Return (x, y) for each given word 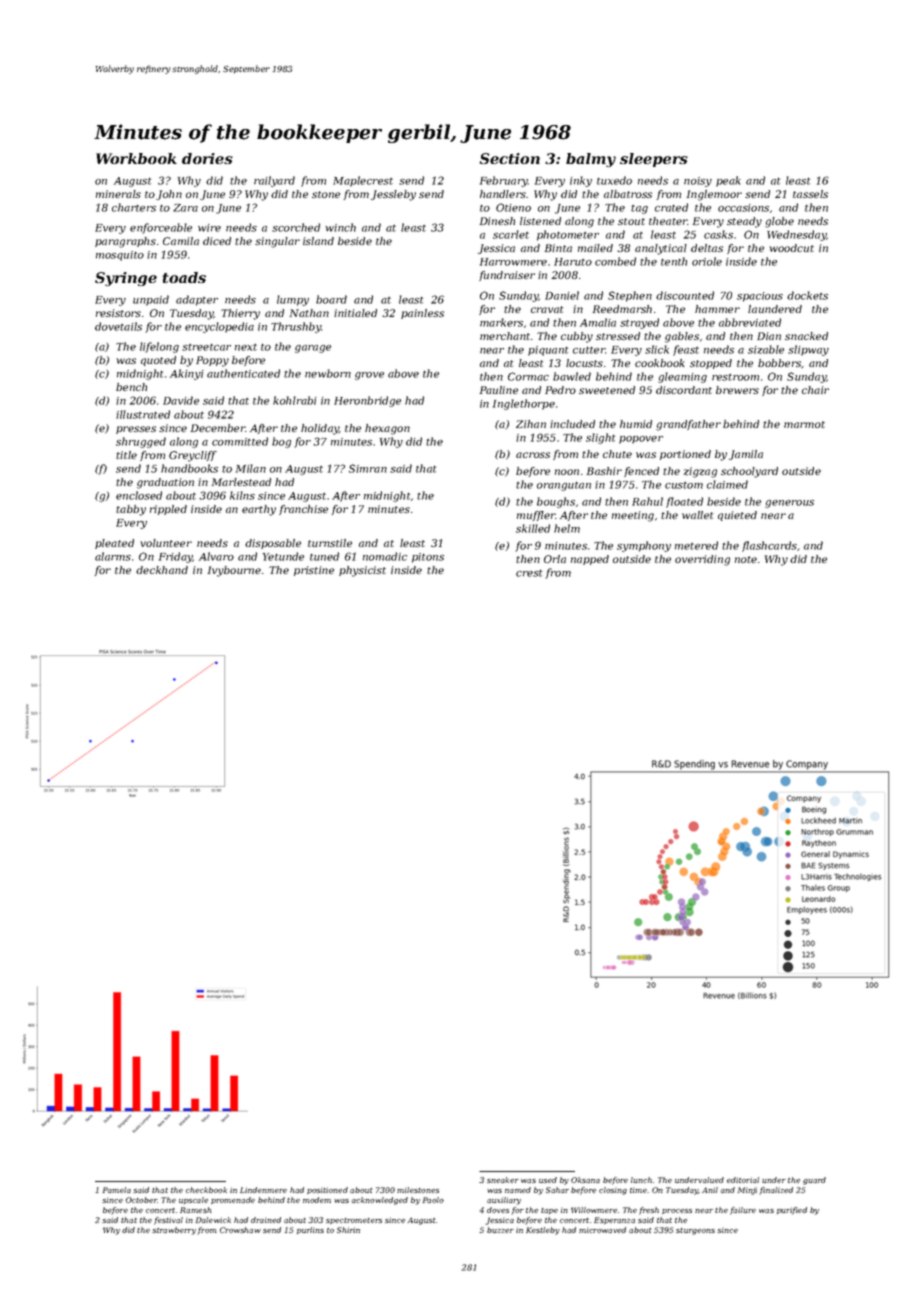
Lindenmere (263, 1190)
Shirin (348, 1230)
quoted (158, 361)
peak (728, 181)
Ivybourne (234, 571)
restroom (735, 377)
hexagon (387, 429)
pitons (428, 558)
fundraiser (507, 276)
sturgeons (695, 1231)
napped (590, 560)
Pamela (116, 1190)
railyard (274, 181)
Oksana (585, 1180)
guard (814, 1181)
